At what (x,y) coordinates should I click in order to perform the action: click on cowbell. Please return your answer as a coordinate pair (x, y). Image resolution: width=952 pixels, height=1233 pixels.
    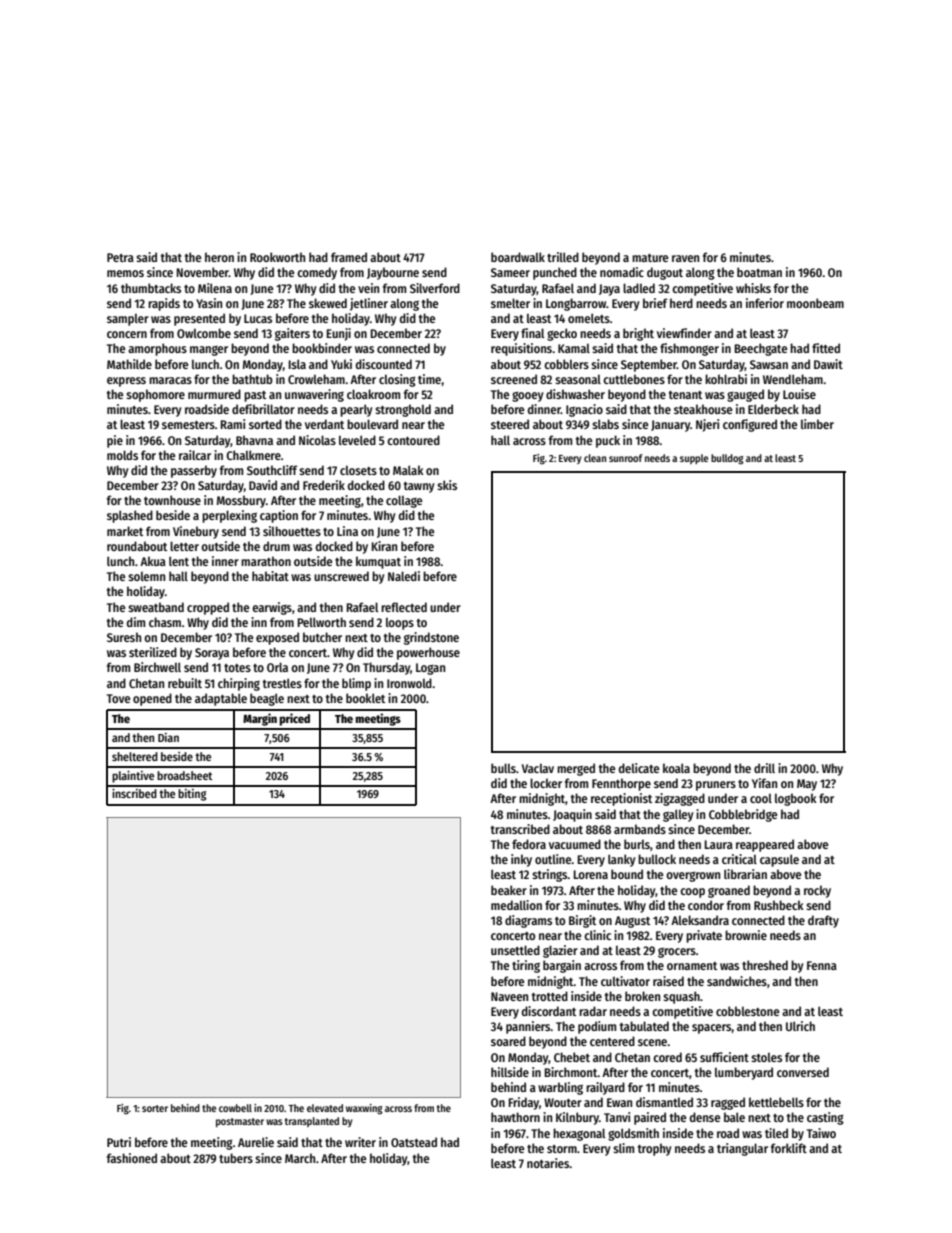
    Looking at the image, I should click on (235, 1108).
